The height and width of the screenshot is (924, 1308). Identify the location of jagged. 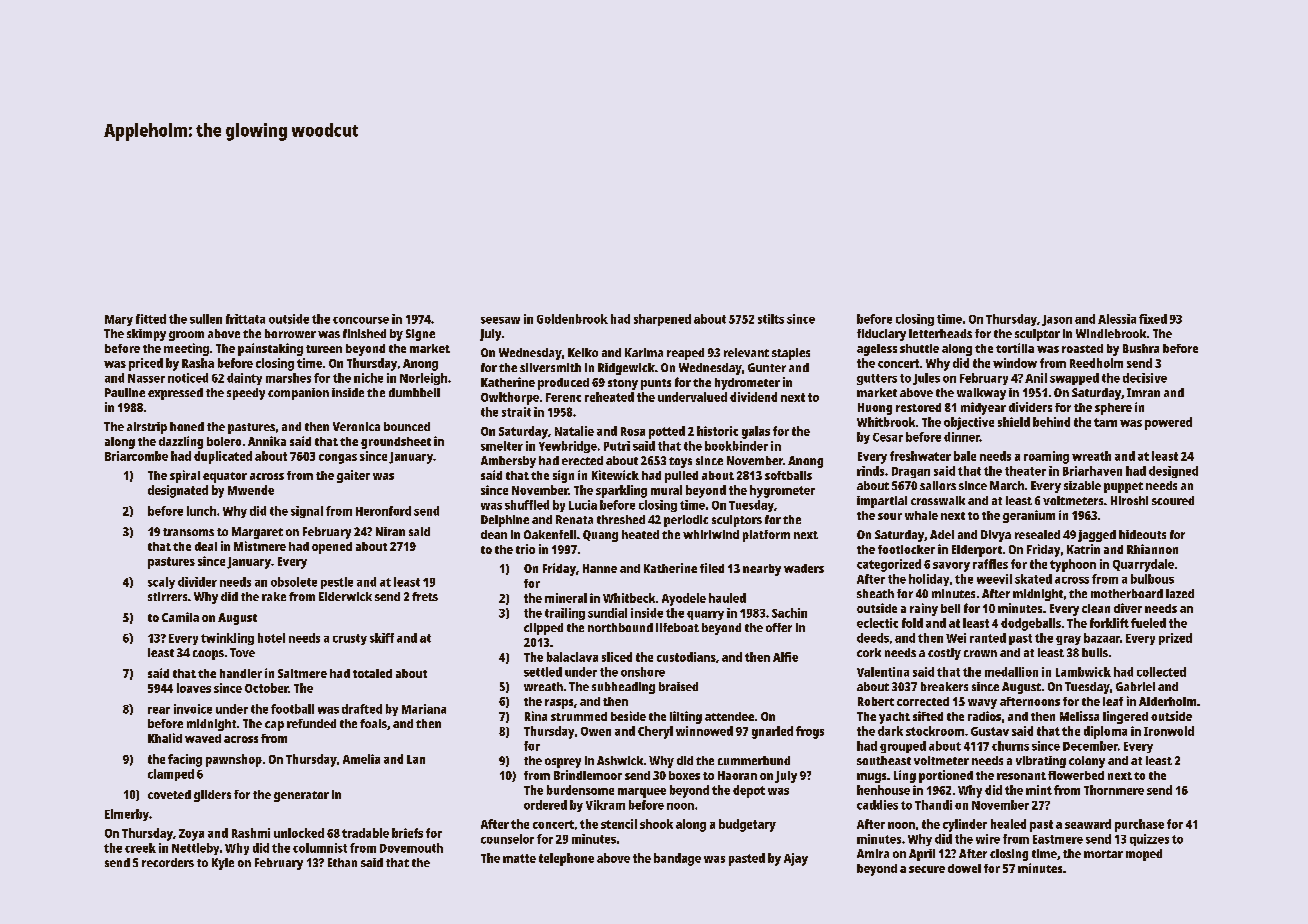
(1097, 536).
